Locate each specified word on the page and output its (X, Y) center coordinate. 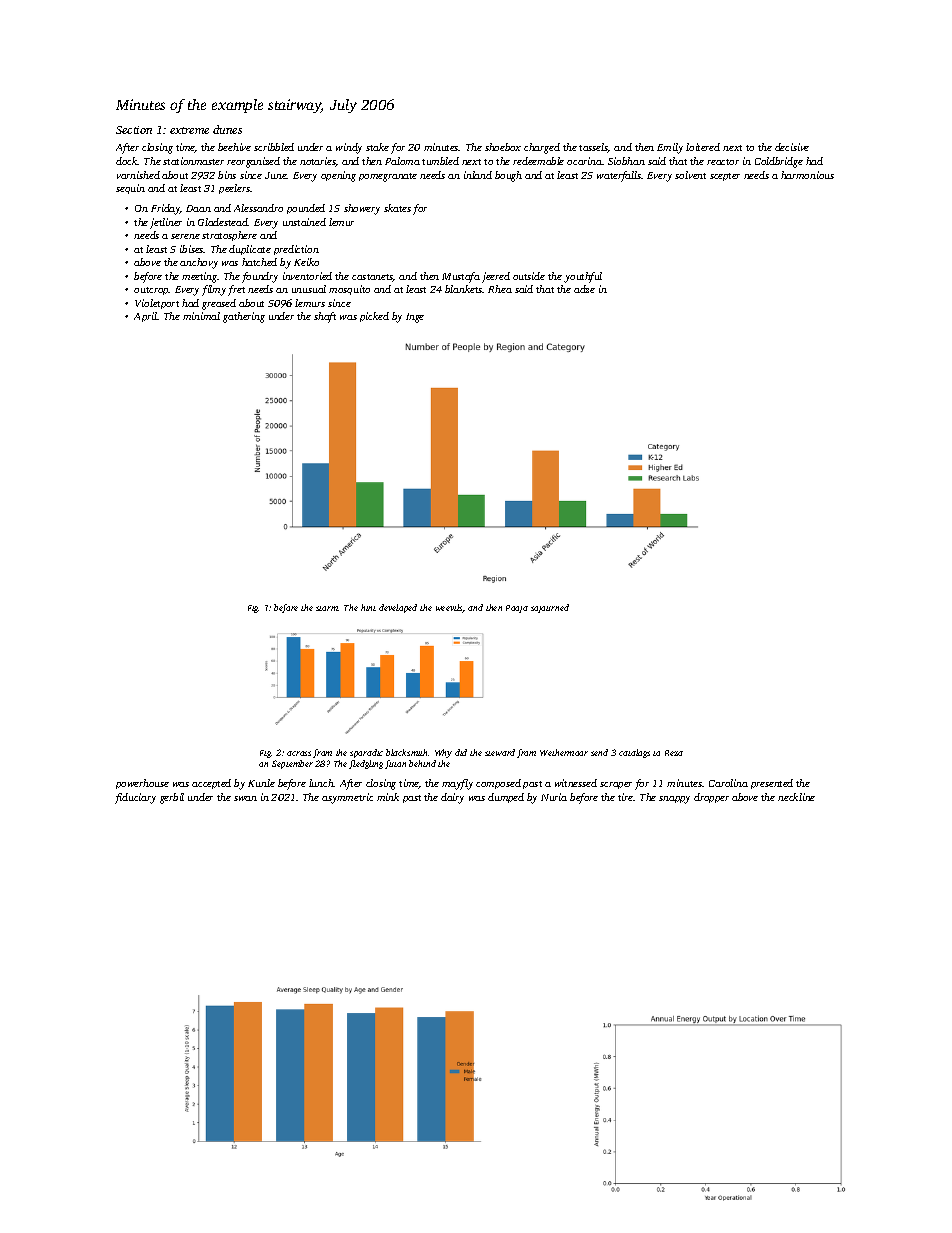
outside (529, 276)
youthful (583, 277)
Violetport (157, 304)
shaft (325, 317)
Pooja (517, 609)
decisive (792, 147)
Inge (415, 318)
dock (127, 161)
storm (327, 608)
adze (584, 289)
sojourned (550, 608)
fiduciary (135, 798)
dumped (506, 798)
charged (542, 148)
